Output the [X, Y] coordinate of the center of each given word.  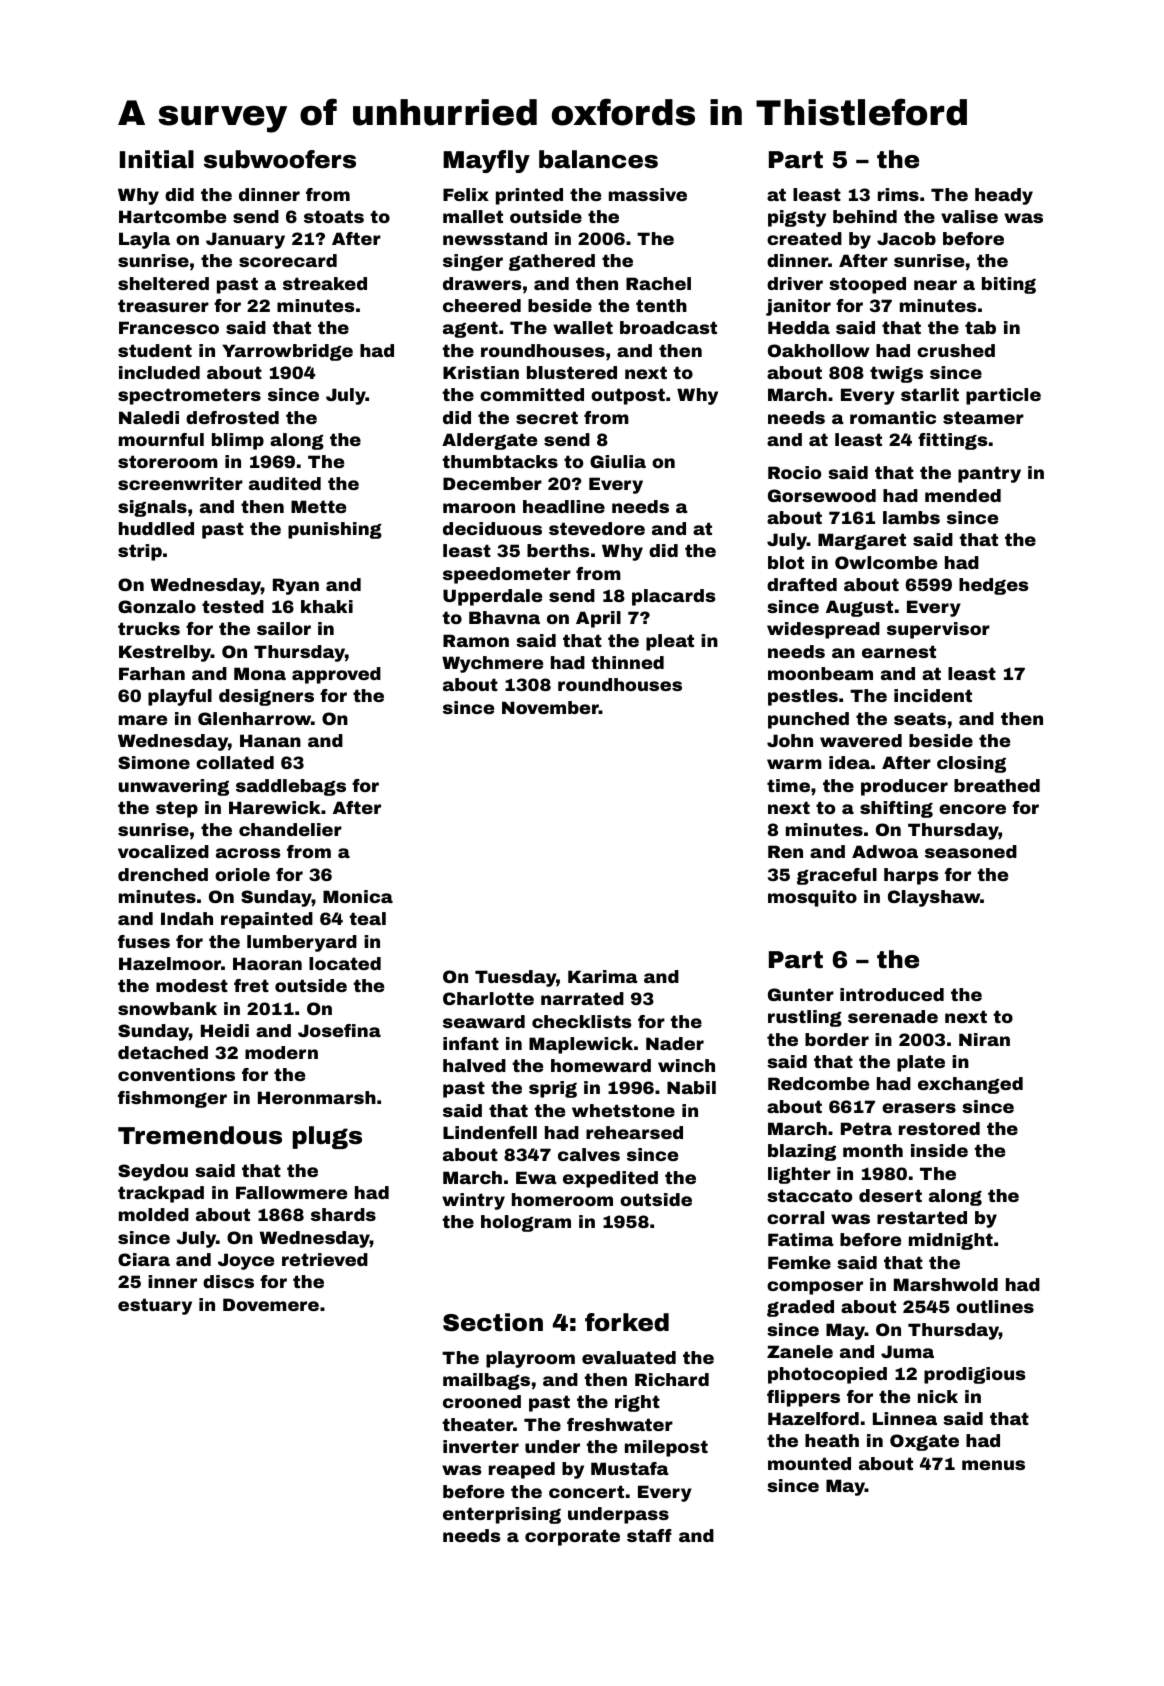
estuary [155, 1306]
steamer [983, 417]
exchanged [970, 1085]
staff [649, 1535]
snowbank [167, 1008]
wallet [583, 327]
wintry [473, 1201]
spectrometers [189, 396]
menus [993, 1465]
